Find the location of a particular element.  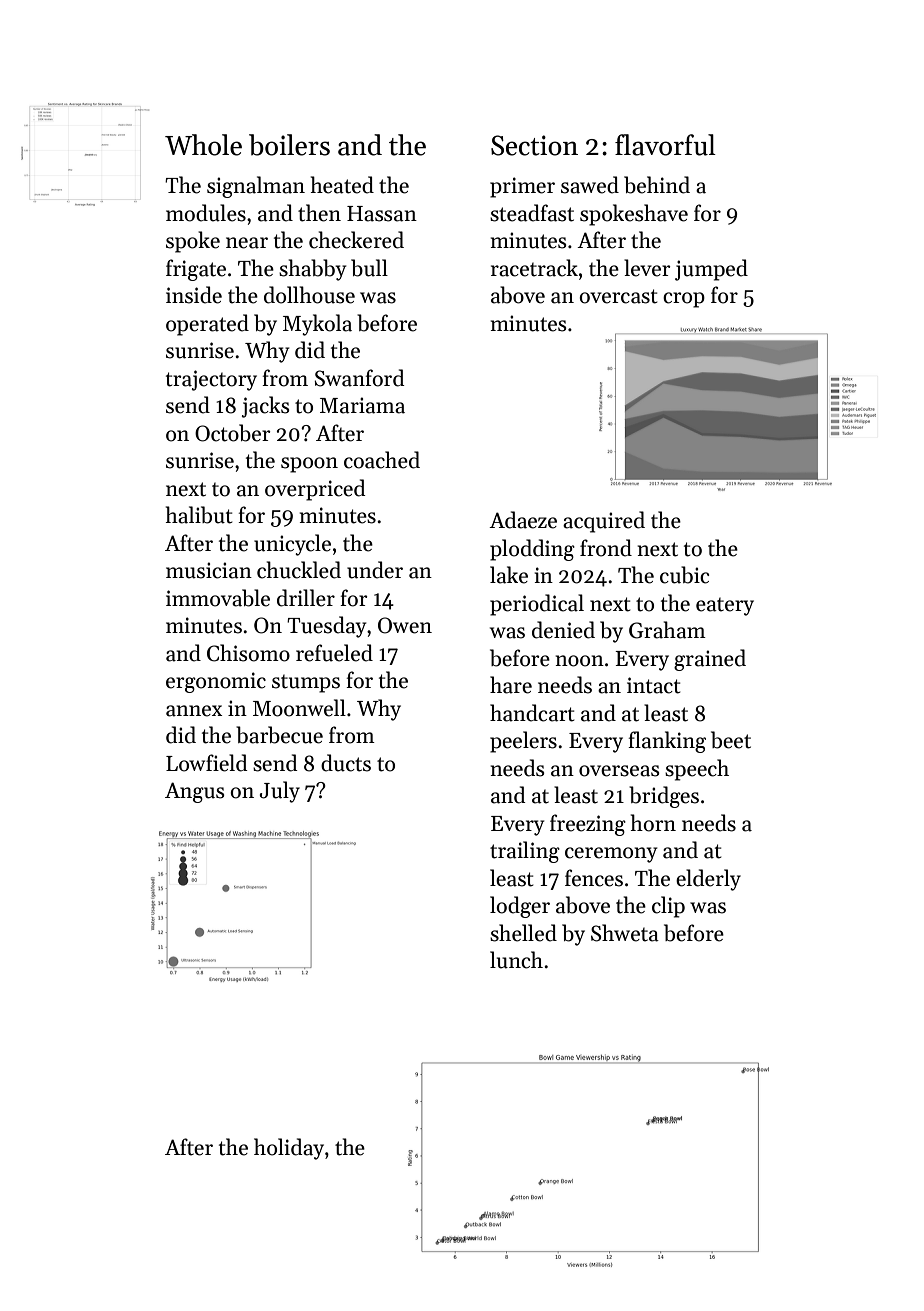

lunch is located at coordinates (516, 960).
